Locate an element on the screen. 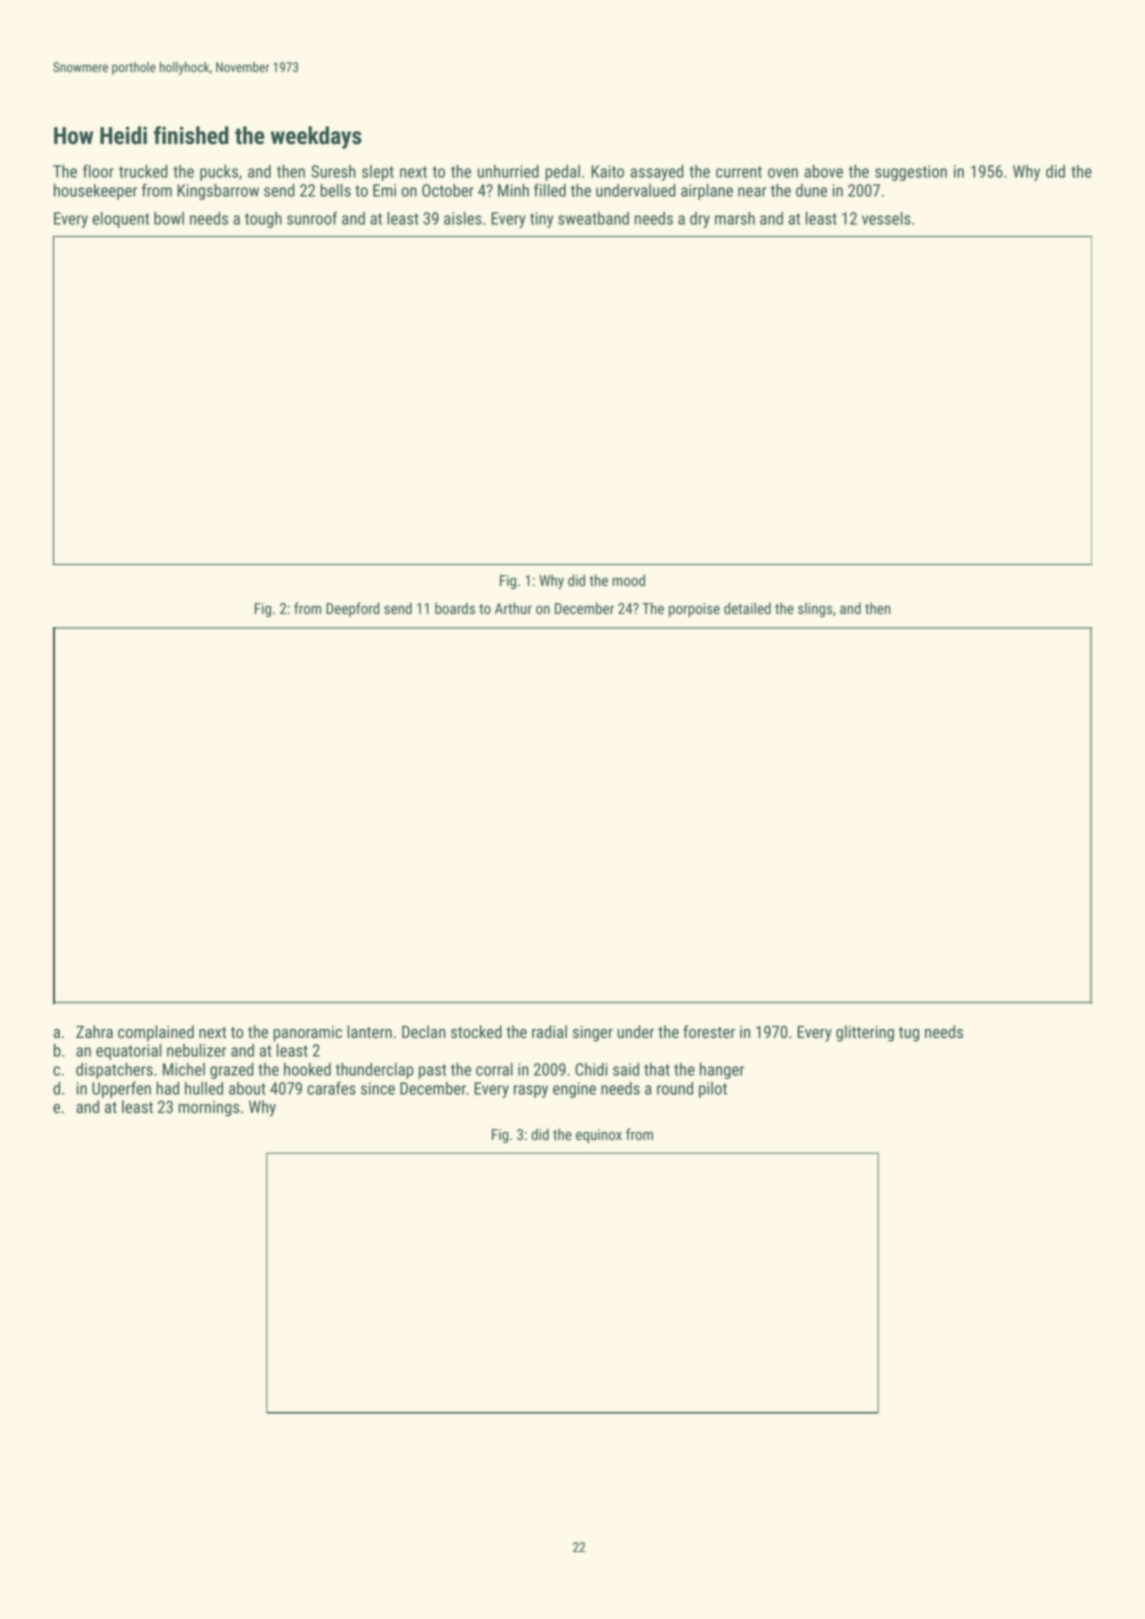 The width and height of the screenshot is (1145, 1619). tug is located at coordinates (909, 1034).
